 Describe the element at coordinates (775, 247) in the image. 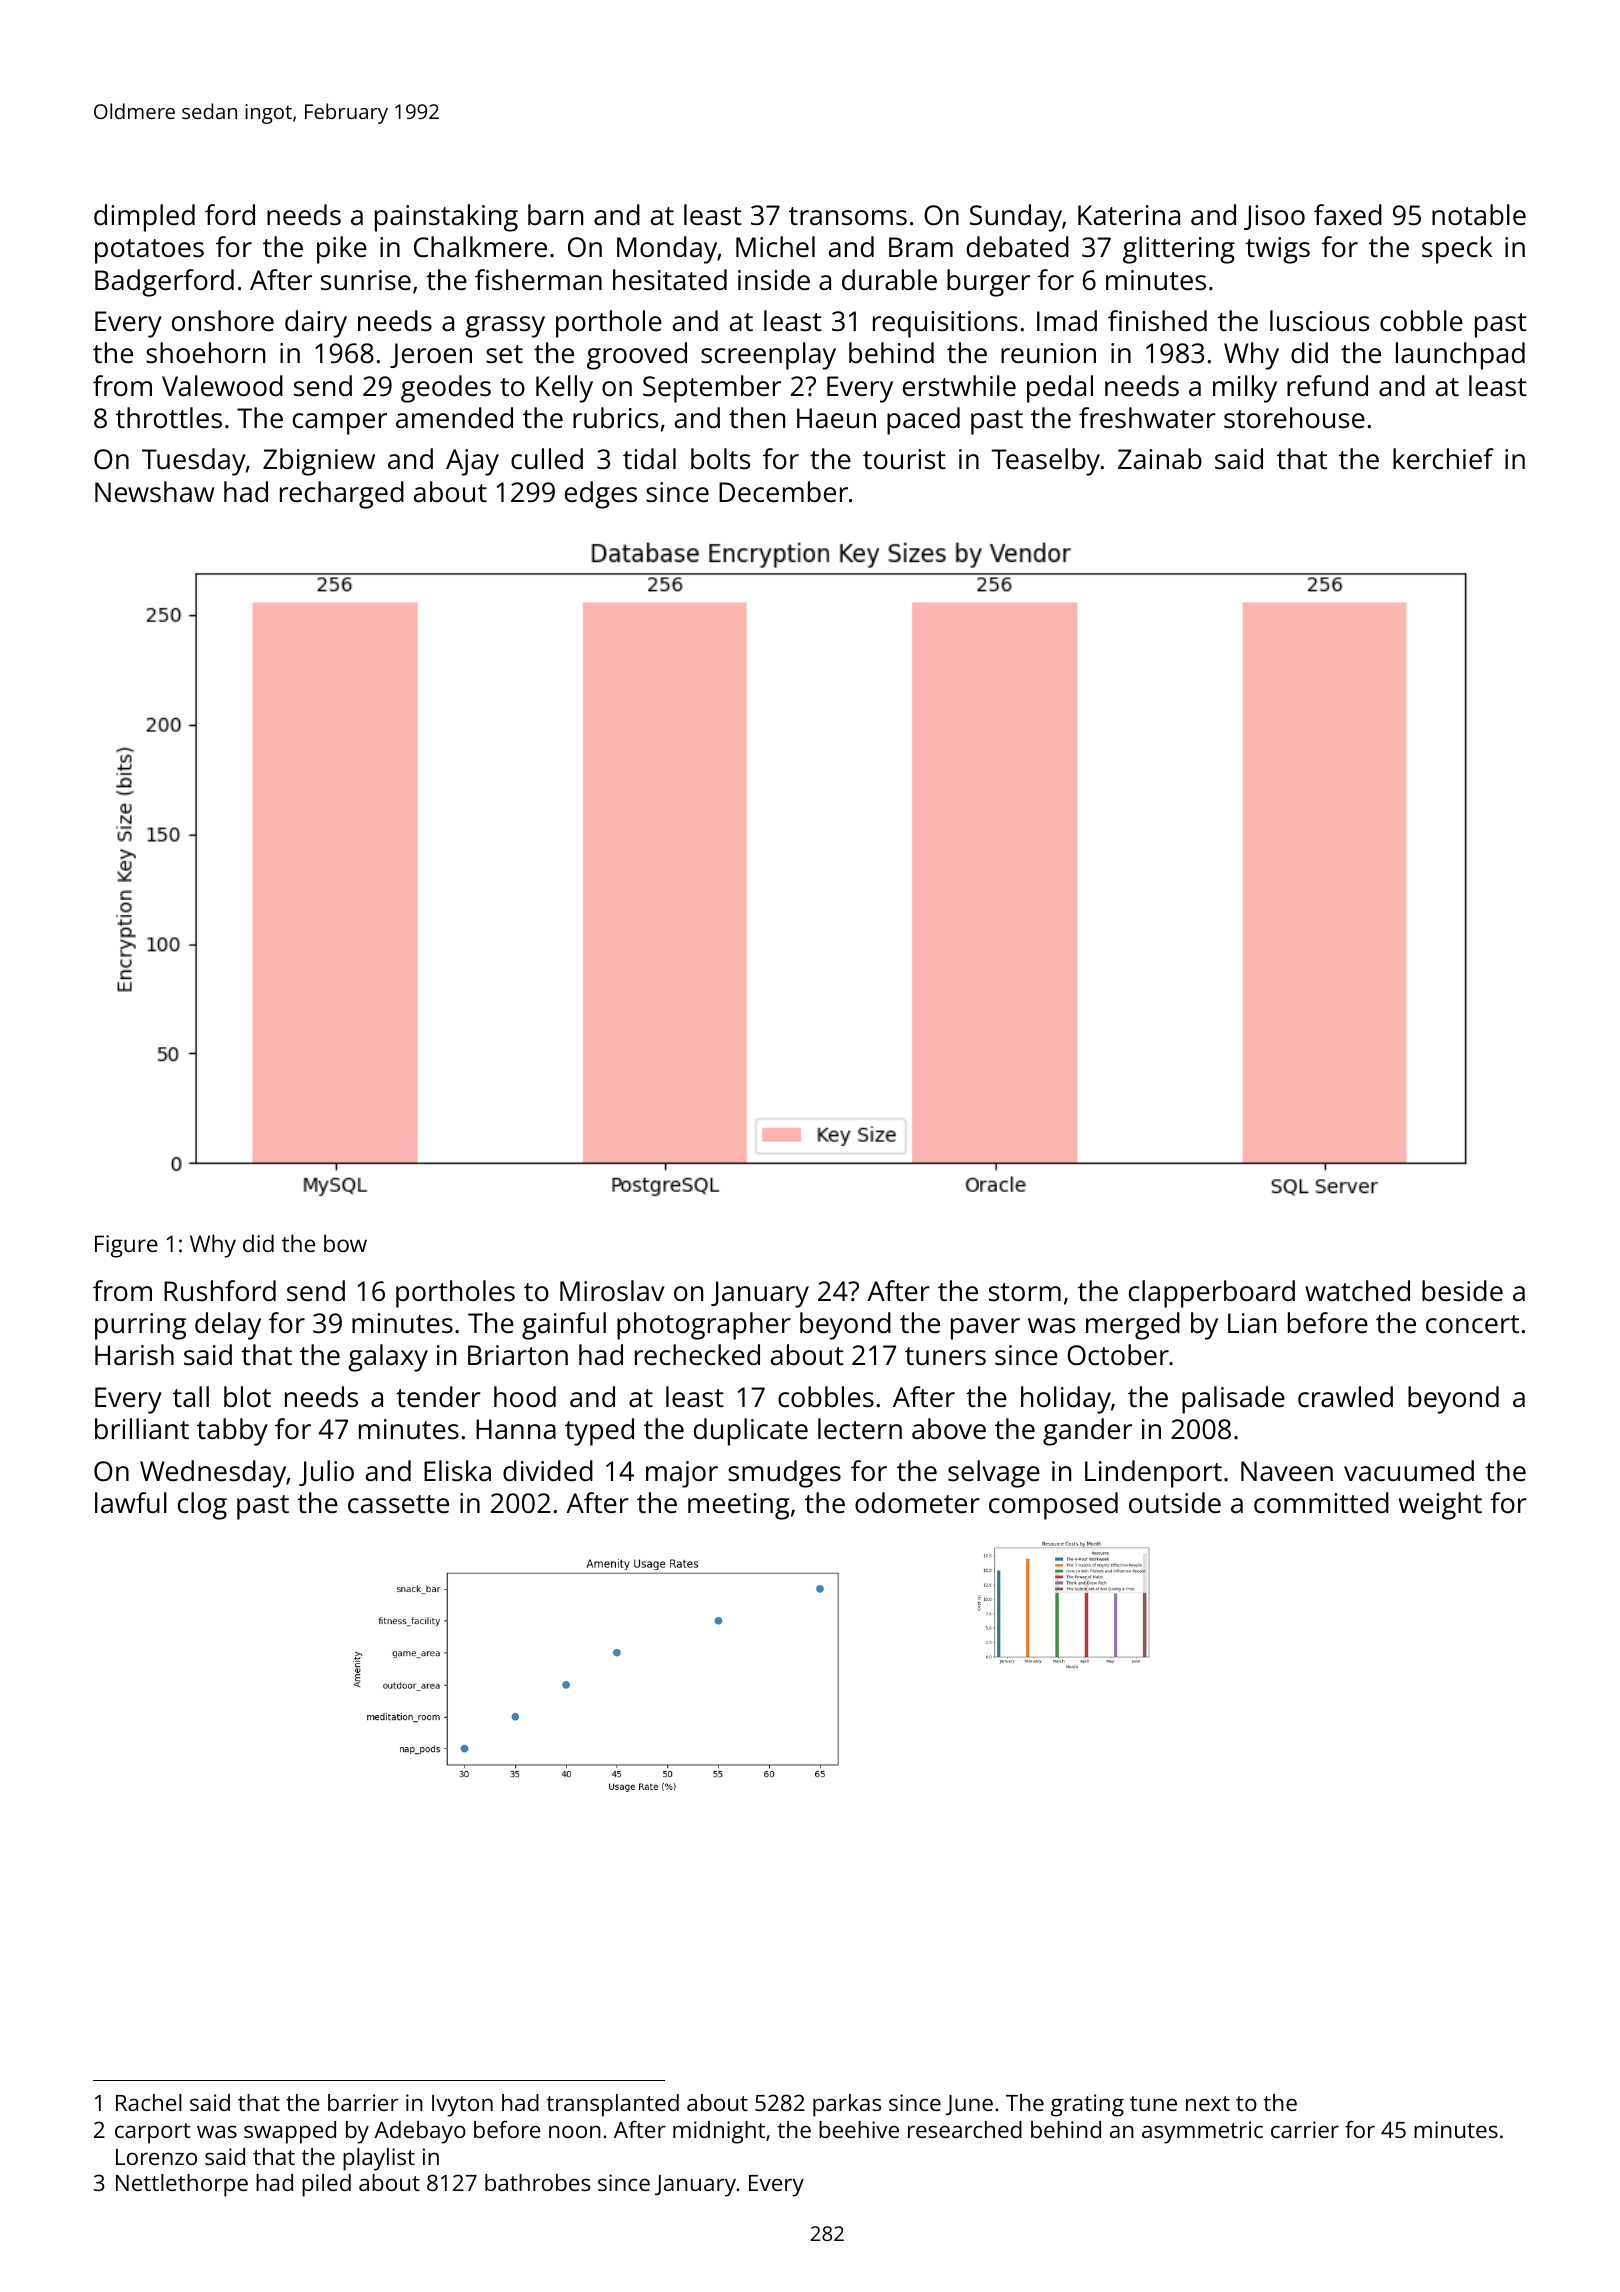

I see `Michel` at that location.
